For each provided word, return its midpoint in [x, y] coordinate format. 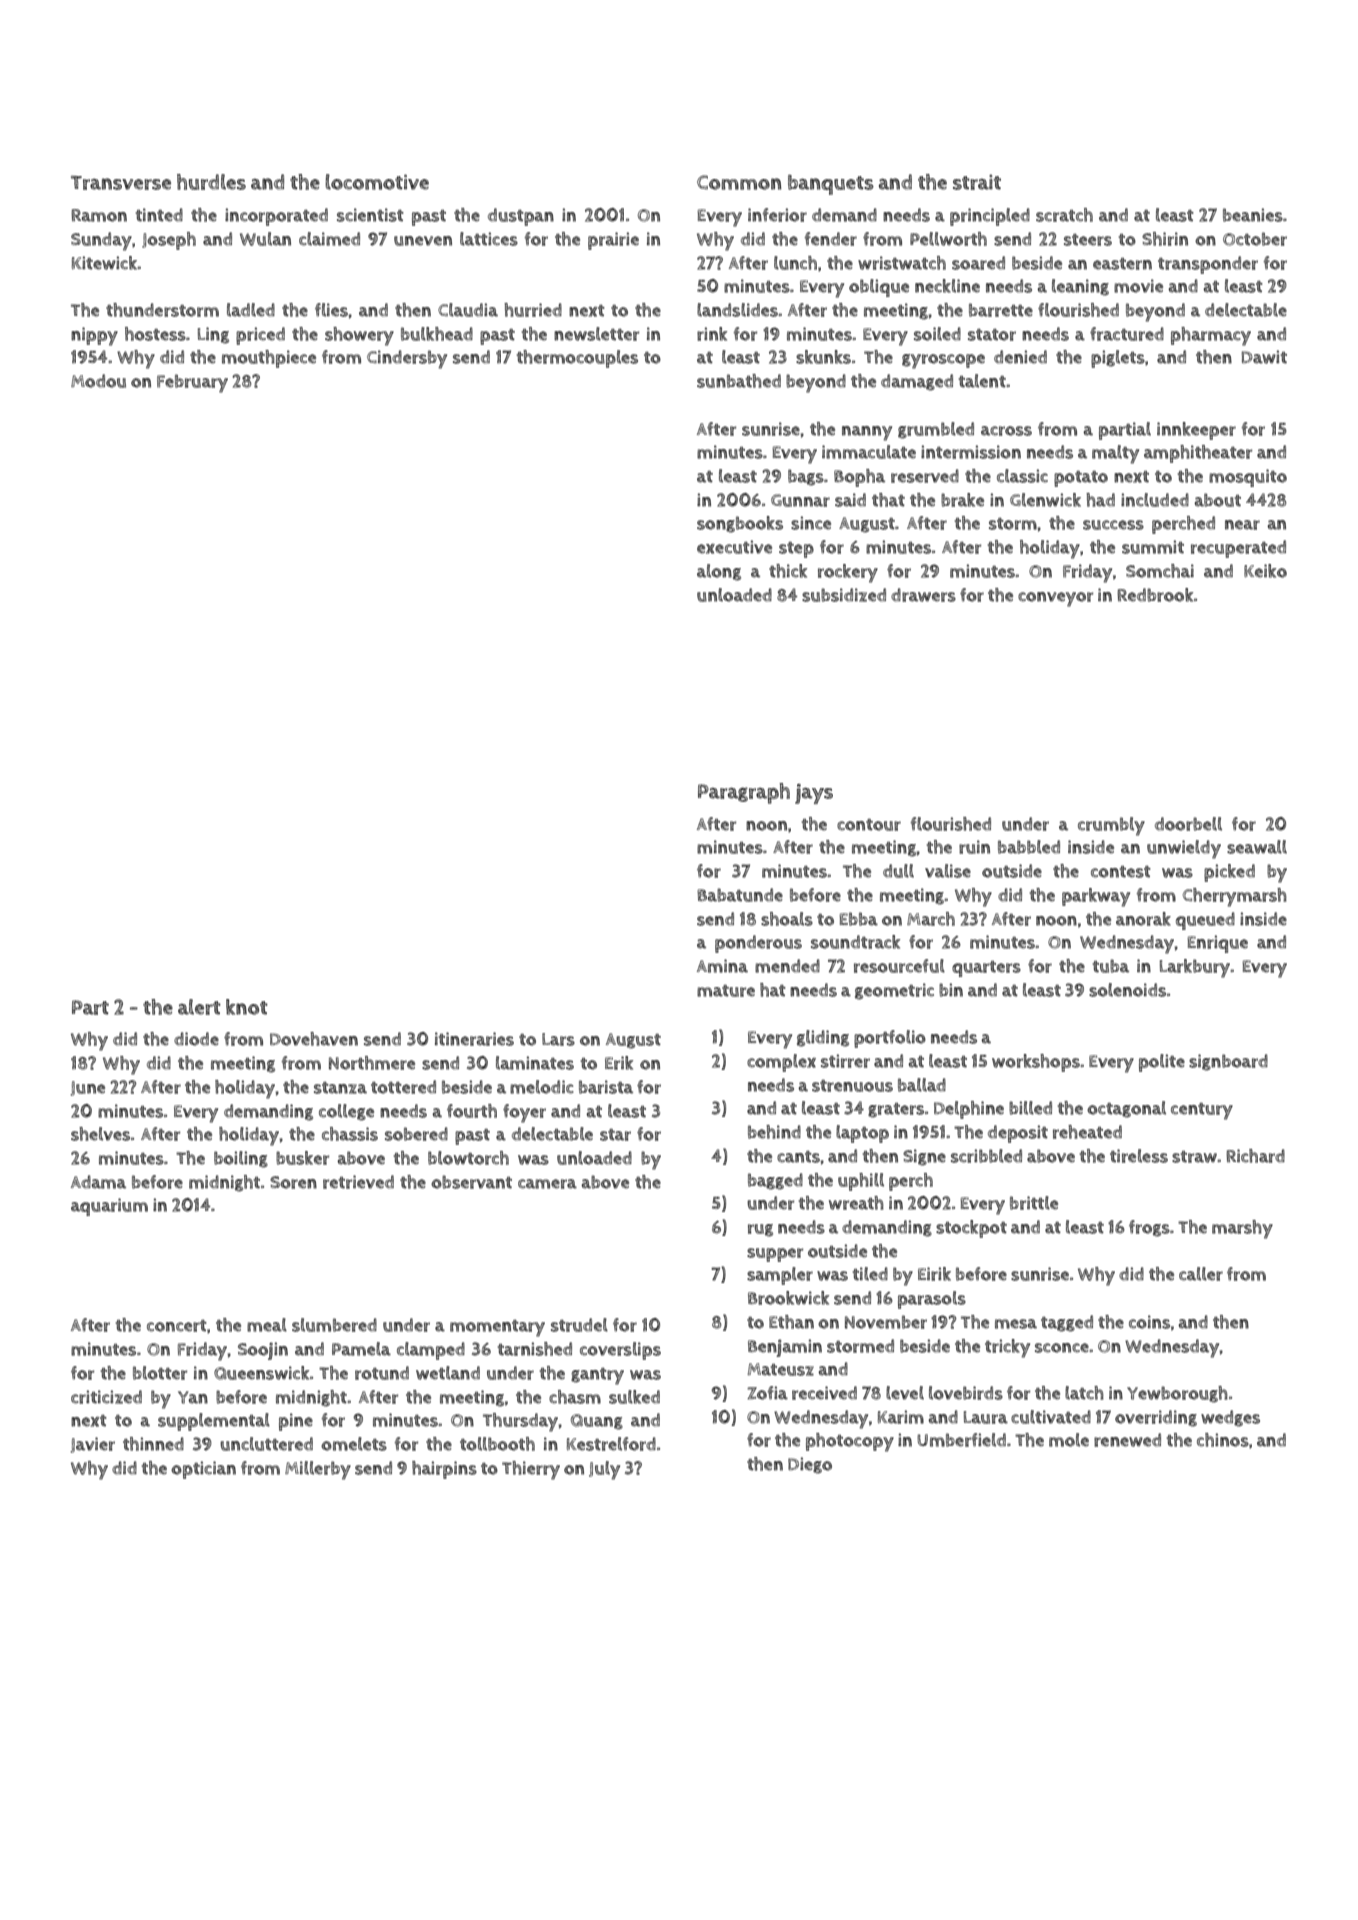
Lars [558, 1039]
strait [977, 182]
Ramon [99, 215]
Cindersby [407, 359]
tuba [1111, 966]
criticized [106, 1397]
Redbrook [1155, 595]
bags [806, 477]
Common [739, 182]
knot [246, 1007]
